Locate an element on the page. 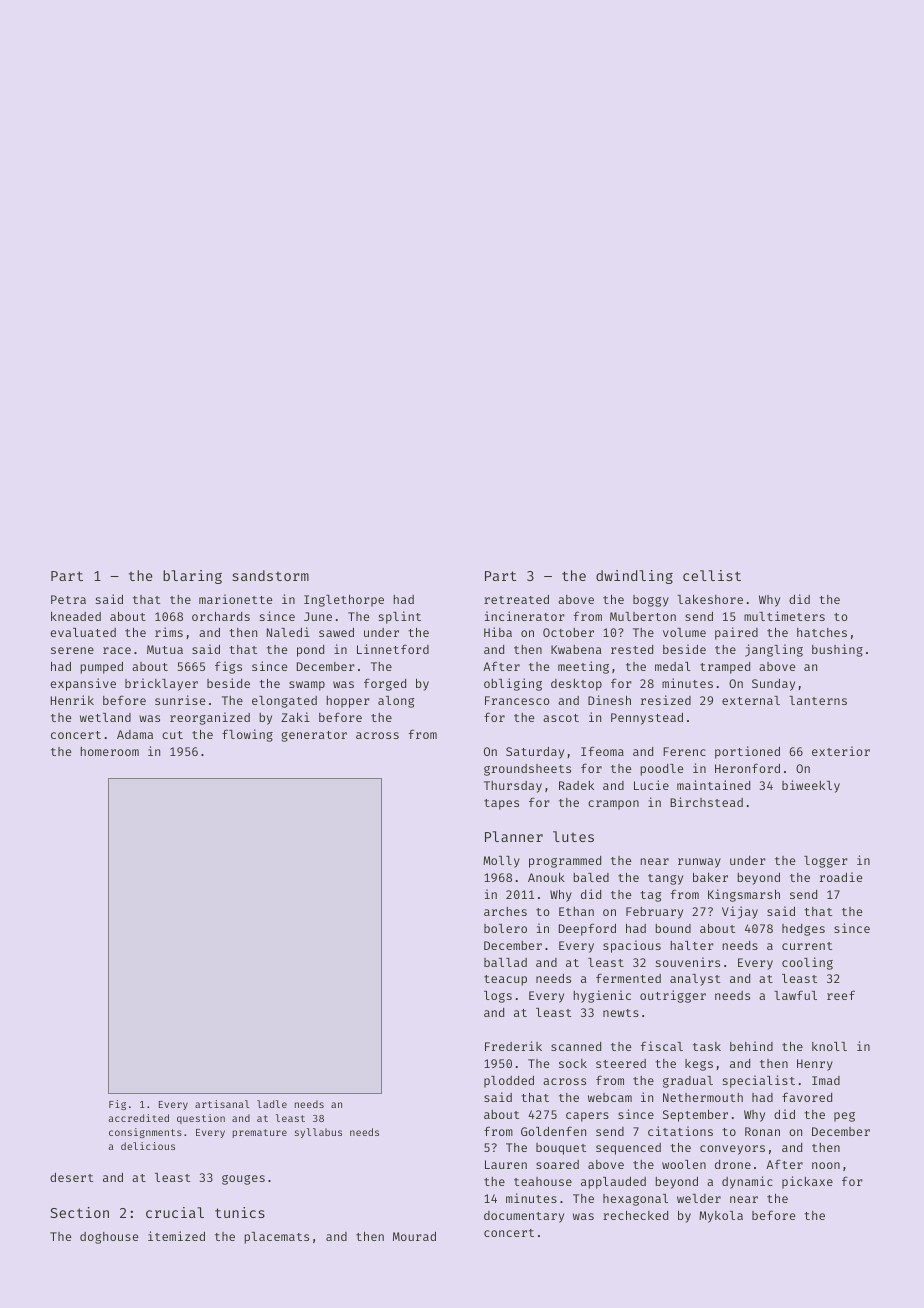 Image resolution: width=924 pixels, height=1308 pixels. sandstorm is located at coordinates (270, 575).
